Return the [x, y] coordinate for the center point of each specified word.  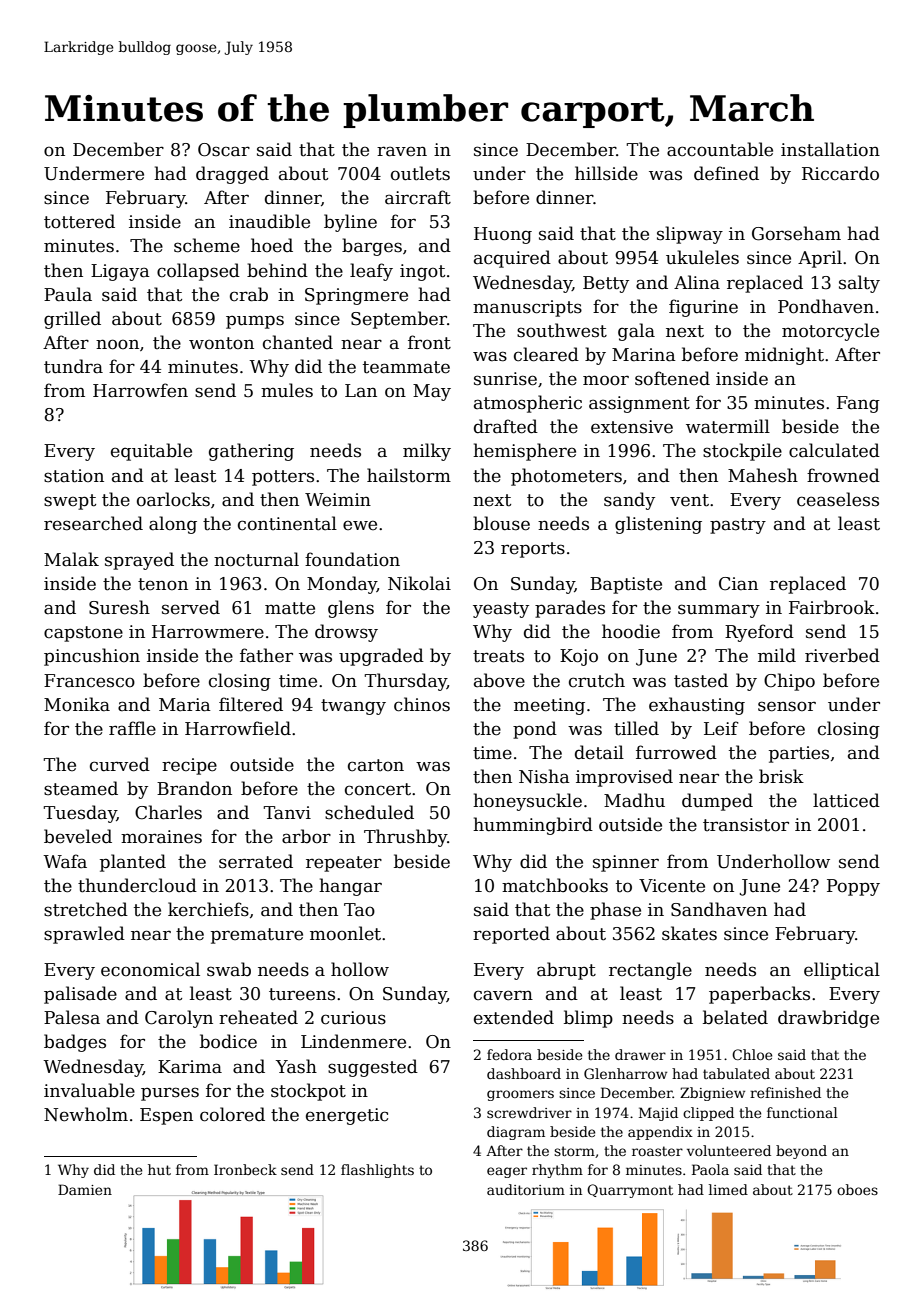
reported [511, 935]
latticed [846, 800]
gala [636, 332]
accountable [720, 149]
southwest [562, 330]
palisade [80, 995]
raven [402, 151]
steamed [81, 788]
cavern [503, 995]
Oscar [224, 150]
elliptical [842, 971]
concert [378, 789]
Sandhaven [719, 909]
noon [117, 344]
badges [75, 1043]
